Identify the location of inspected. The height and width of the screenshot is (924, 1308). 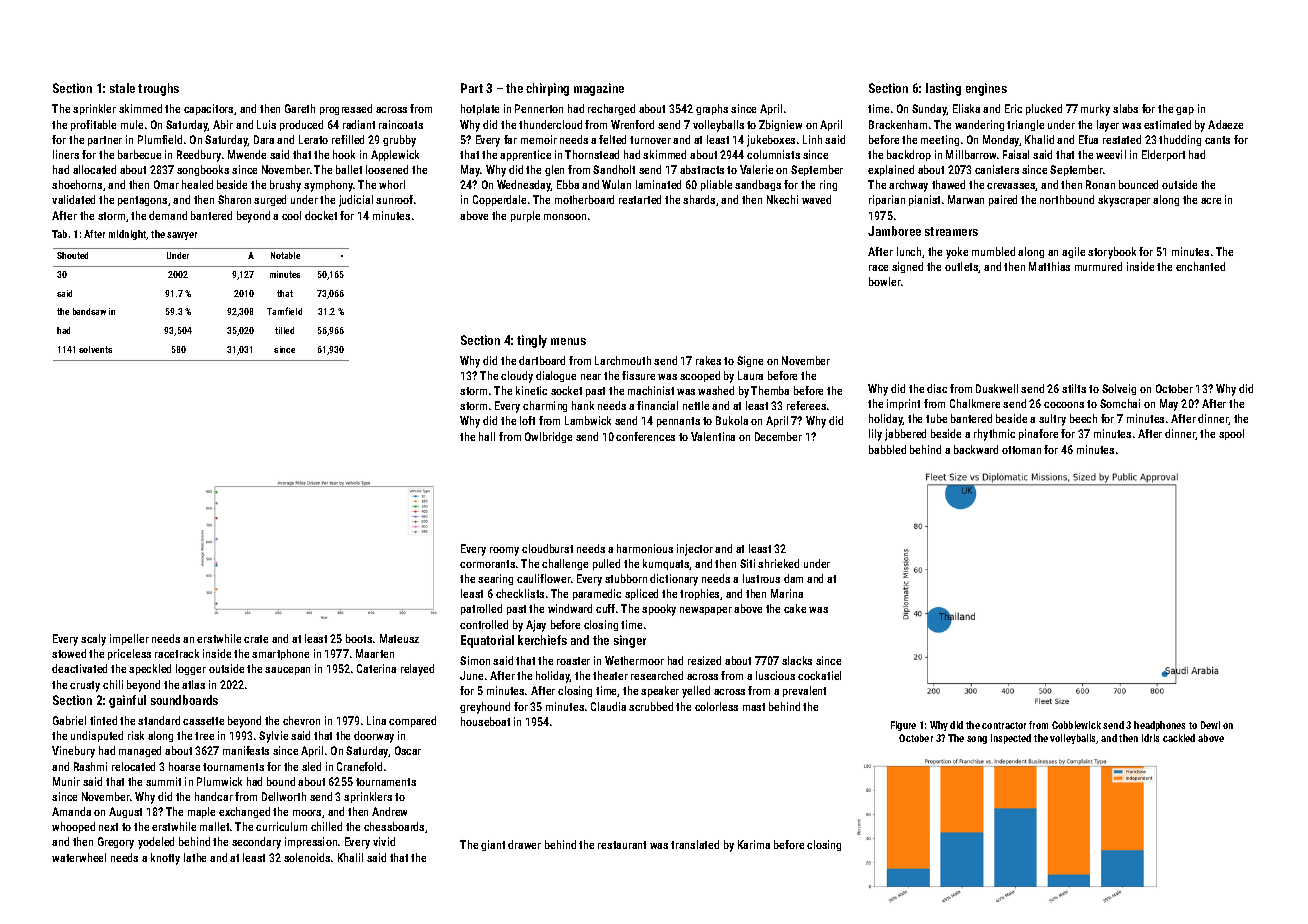
(1011, 739).
